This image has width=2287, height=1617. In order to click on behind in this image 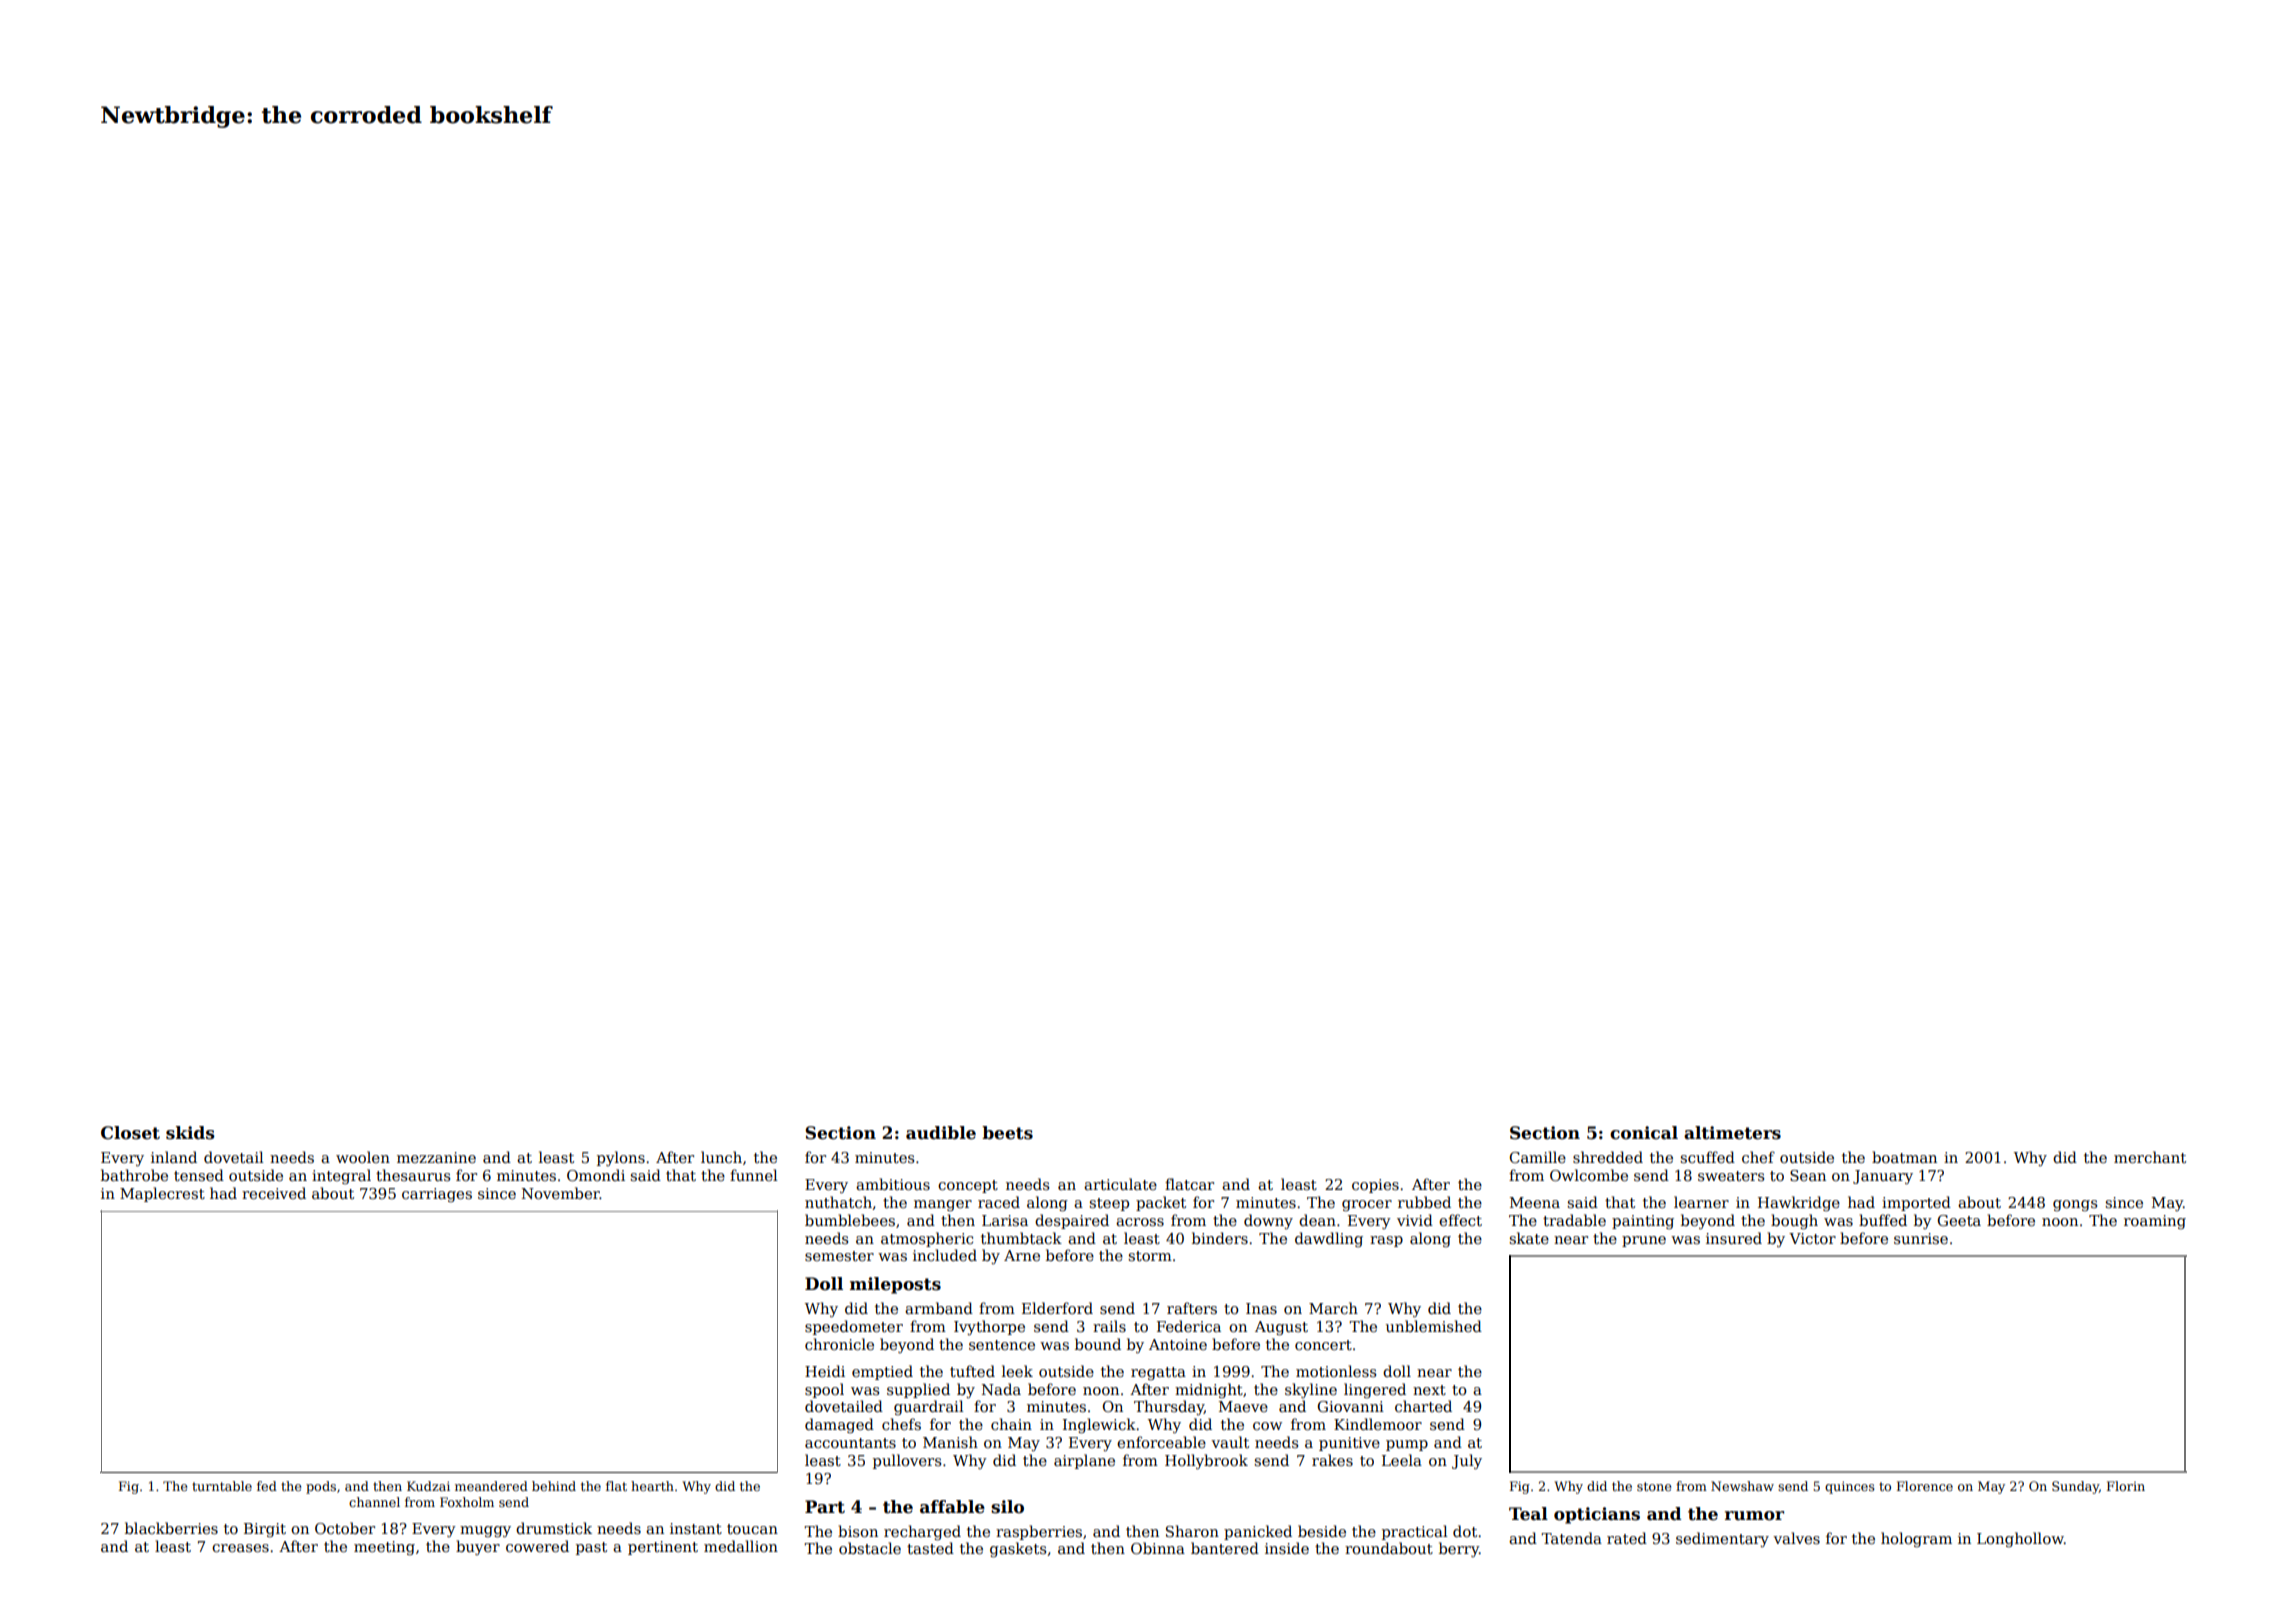, I will do `click(554, 1486)`.
